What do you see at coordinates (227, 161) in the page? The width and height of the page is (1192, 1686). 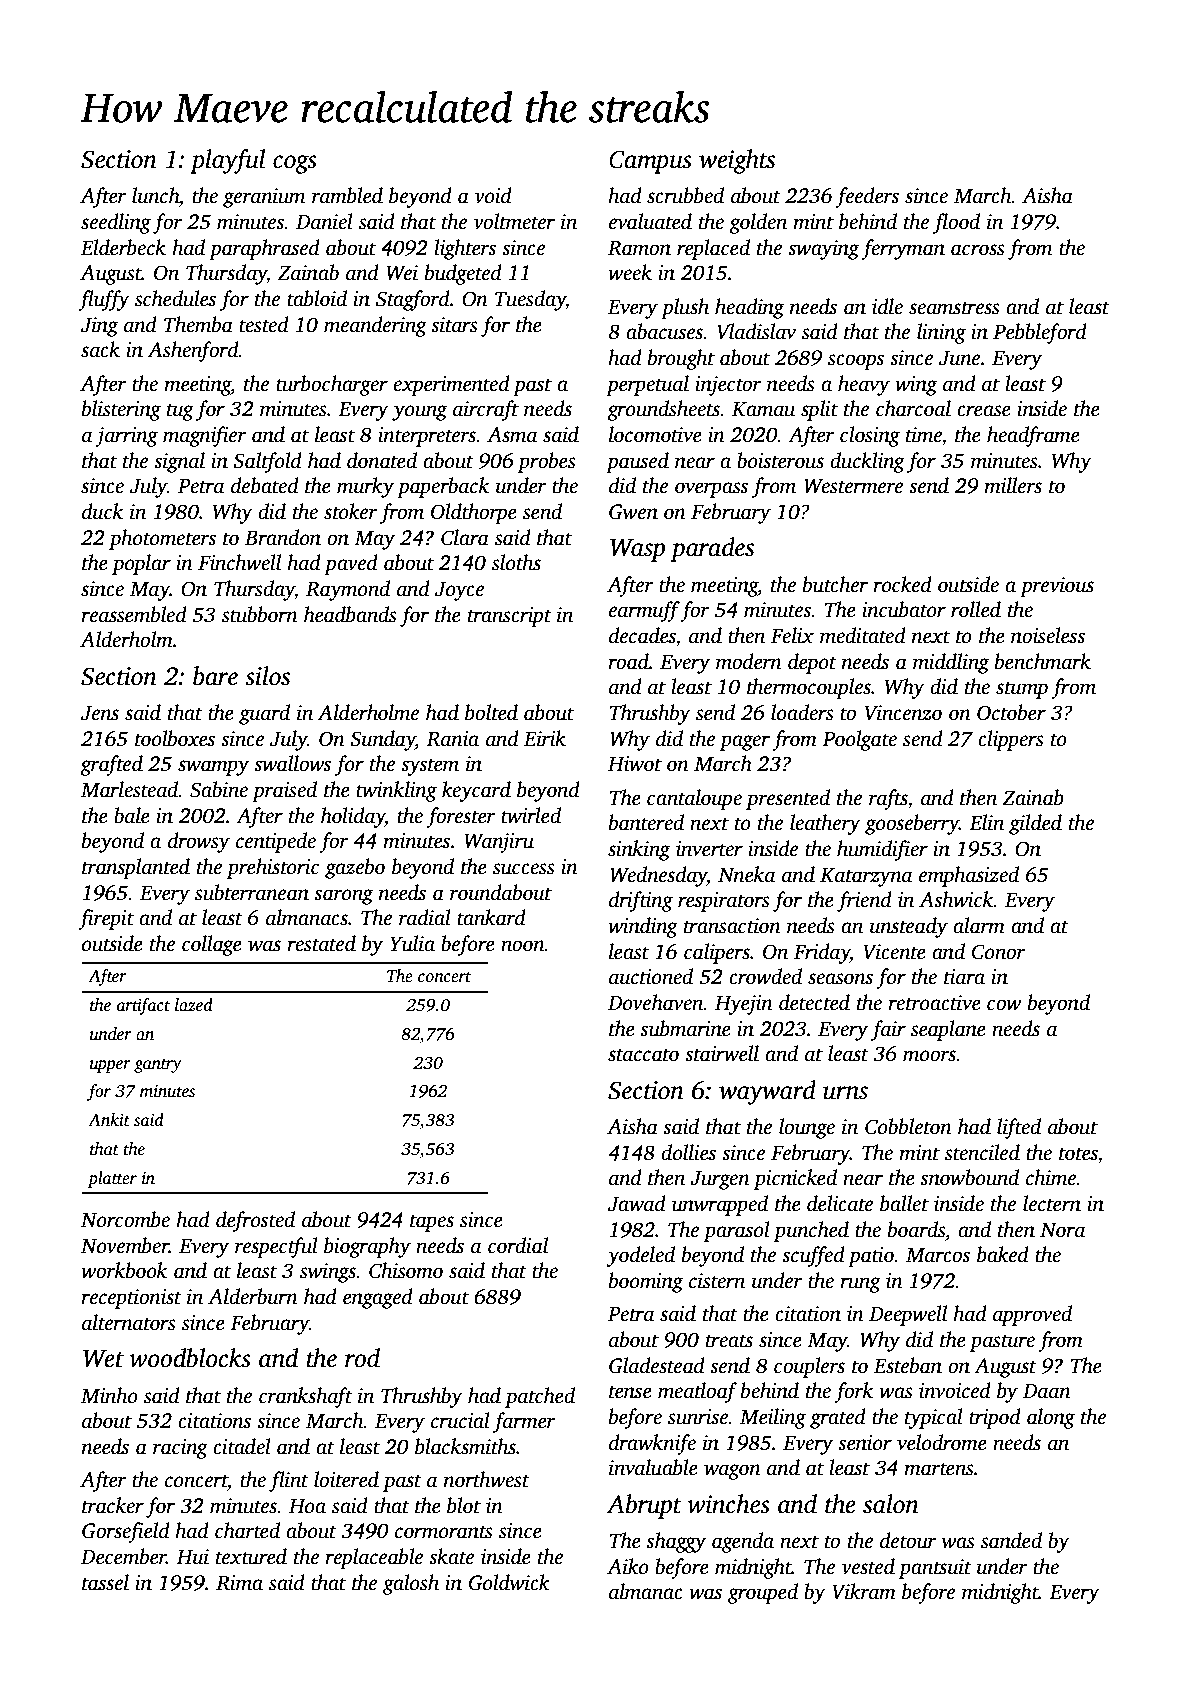 I see `playful` at bounding box center [227, 161].
